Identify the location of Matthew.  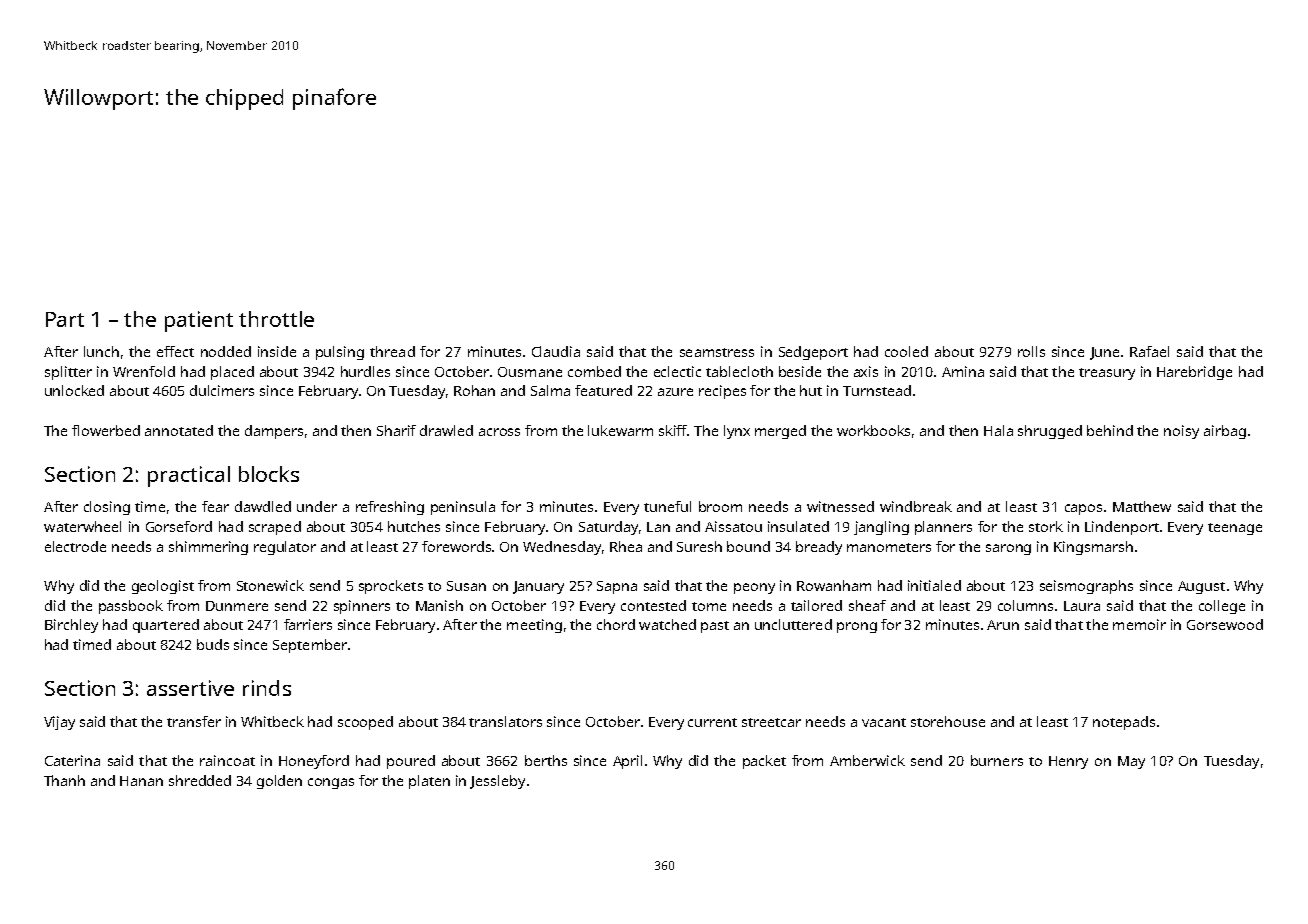
(1142, 506).
